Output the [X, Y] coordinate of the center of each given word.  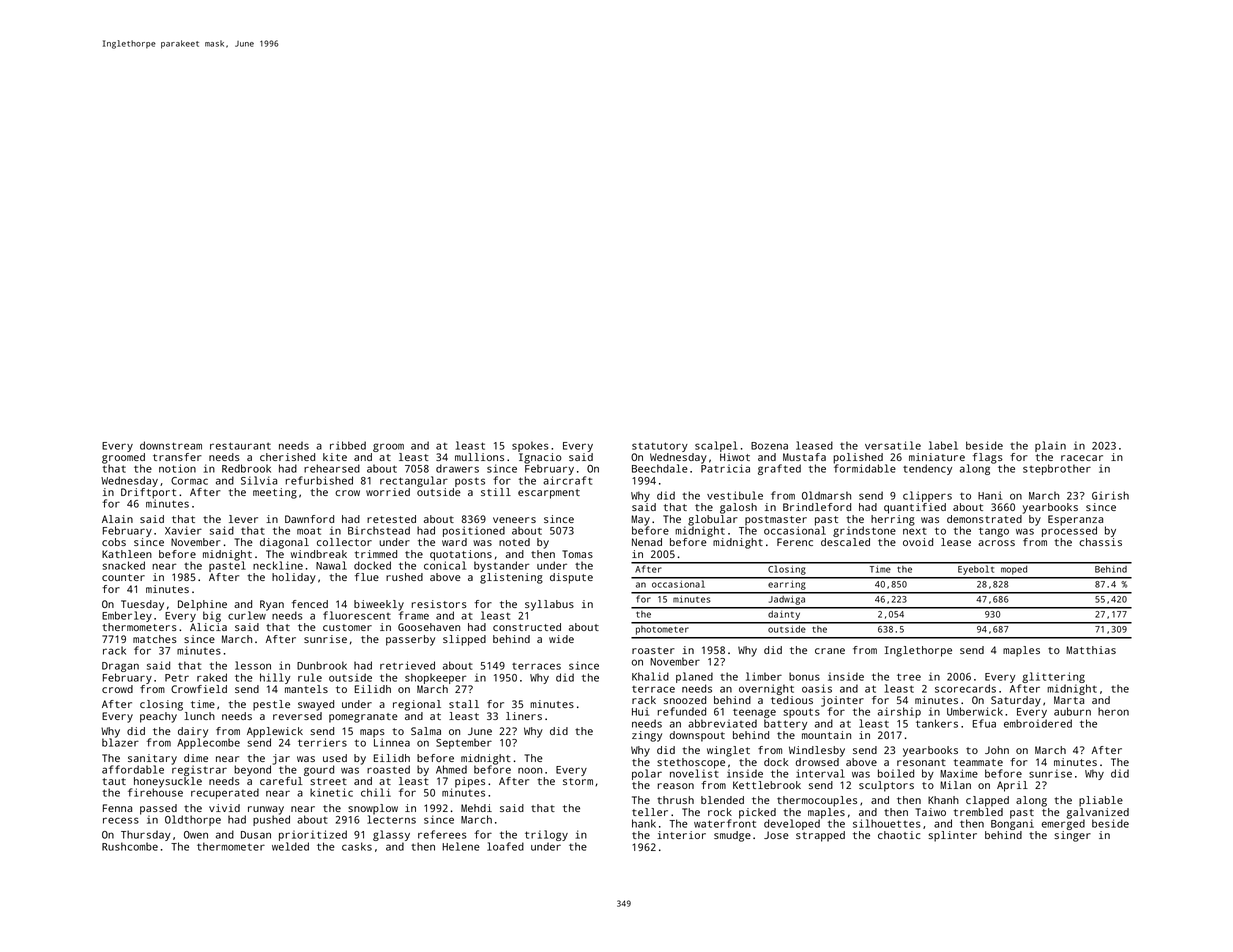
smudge [732, 836]
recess [121, 820]
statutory [660, 447]
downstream [171, 445]
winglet [728, 751]
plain [1050, 446]
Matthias [1091, 650]
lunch [199, 716]
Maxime [959, 773]
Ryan [272, 605]
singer [1072, 836]
